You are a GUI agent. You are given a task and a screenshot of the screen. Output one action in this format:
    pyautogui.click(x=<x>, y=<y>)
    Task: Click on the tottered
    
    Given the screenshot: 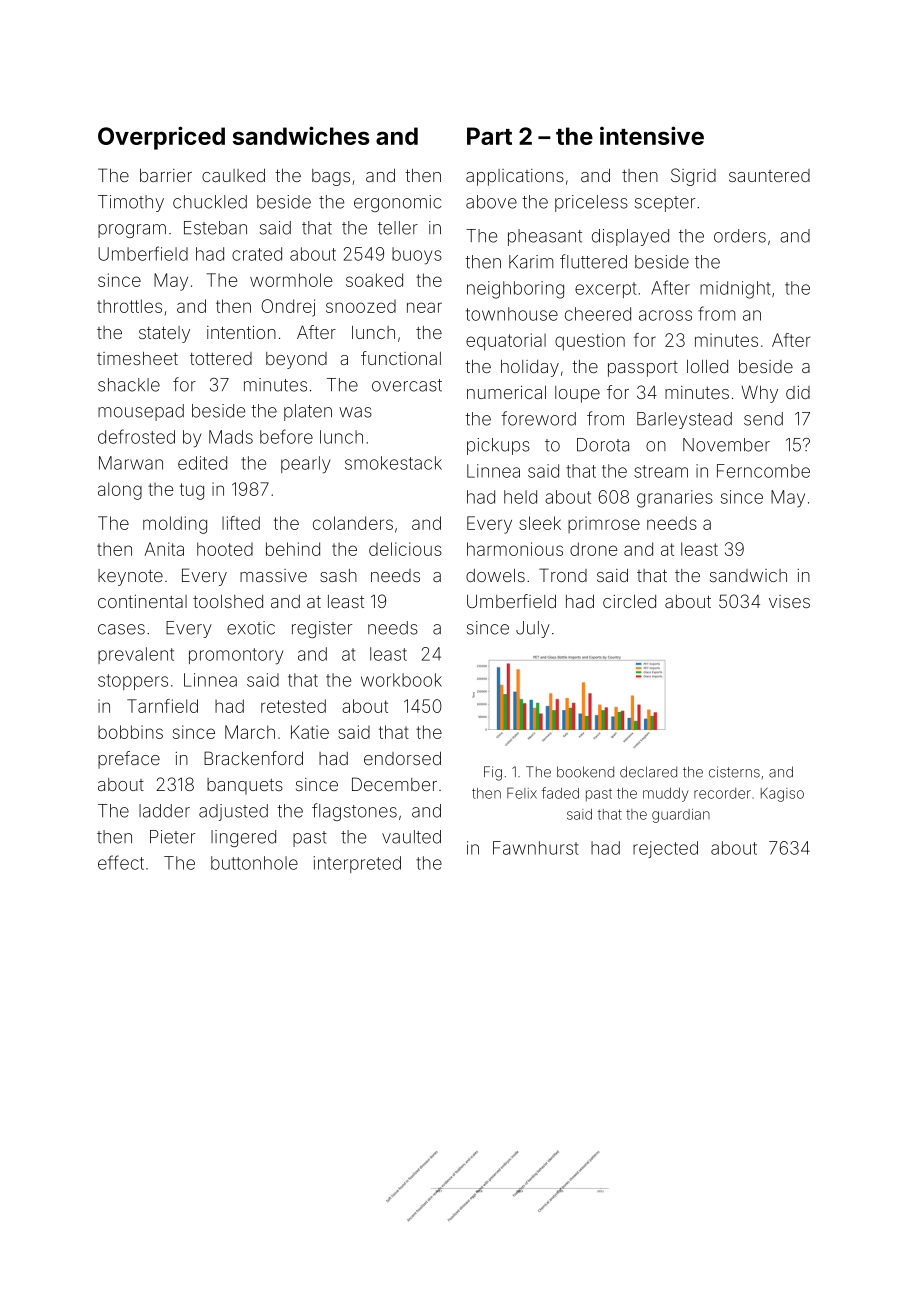 What is the action you would take?
    pyautogui.click(x=221, y=358)
